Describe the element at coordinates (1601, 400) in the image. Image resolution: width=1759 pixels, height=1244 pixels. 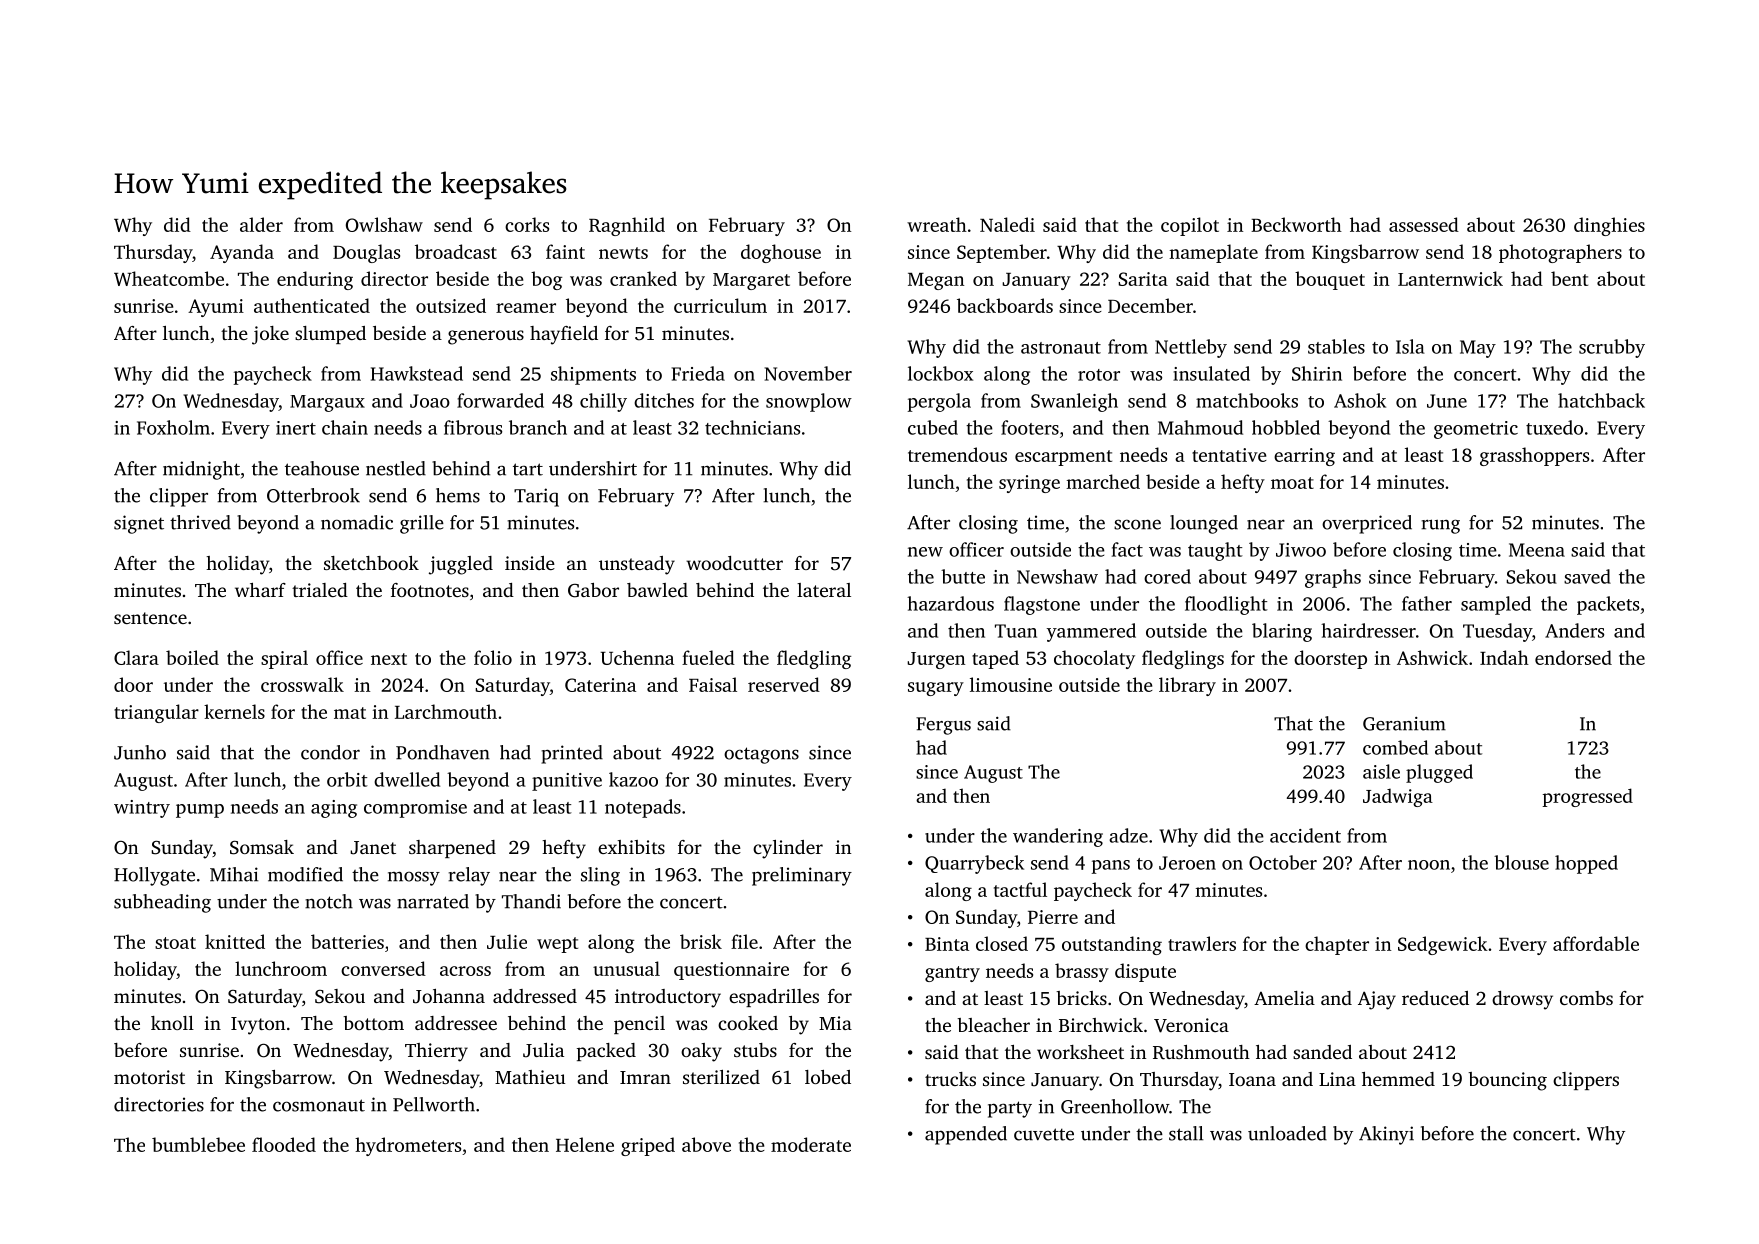
I see `hatchback` at that location.
